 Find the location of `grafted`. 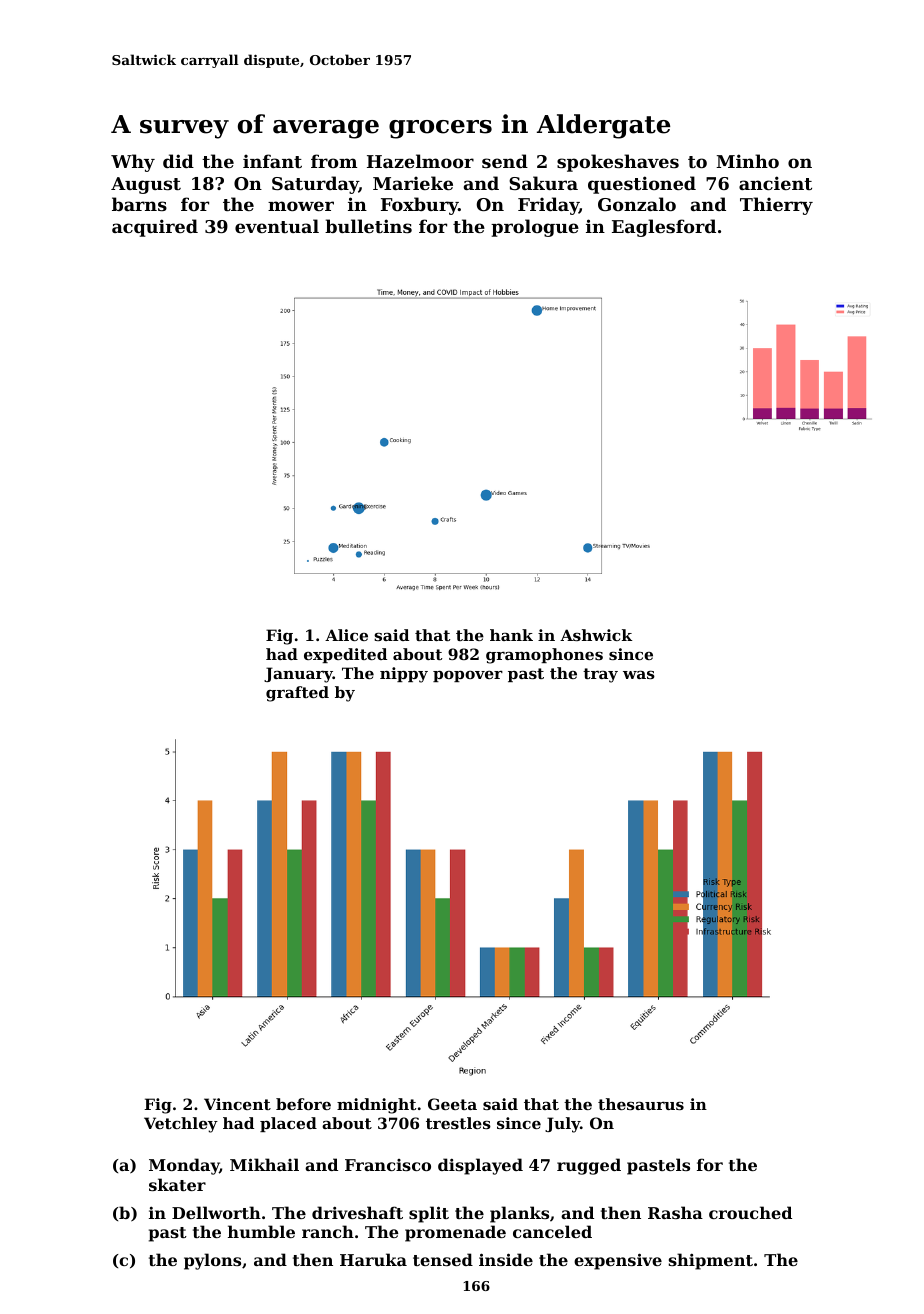

grafted is located at coordinates (297, 694).
